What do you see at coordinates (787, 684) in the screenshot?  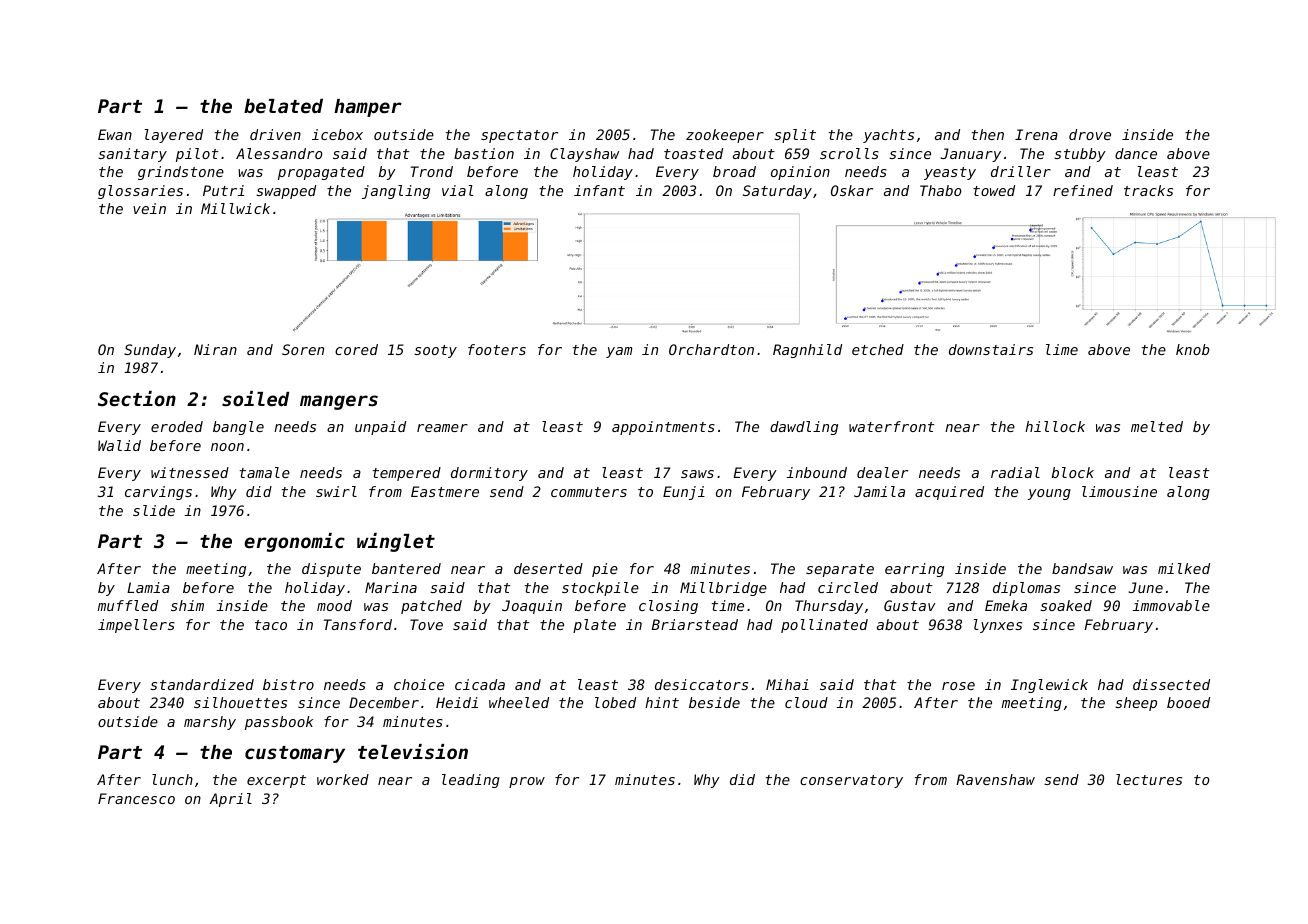 I see `Mihai` at bounding box center [787, 684].
